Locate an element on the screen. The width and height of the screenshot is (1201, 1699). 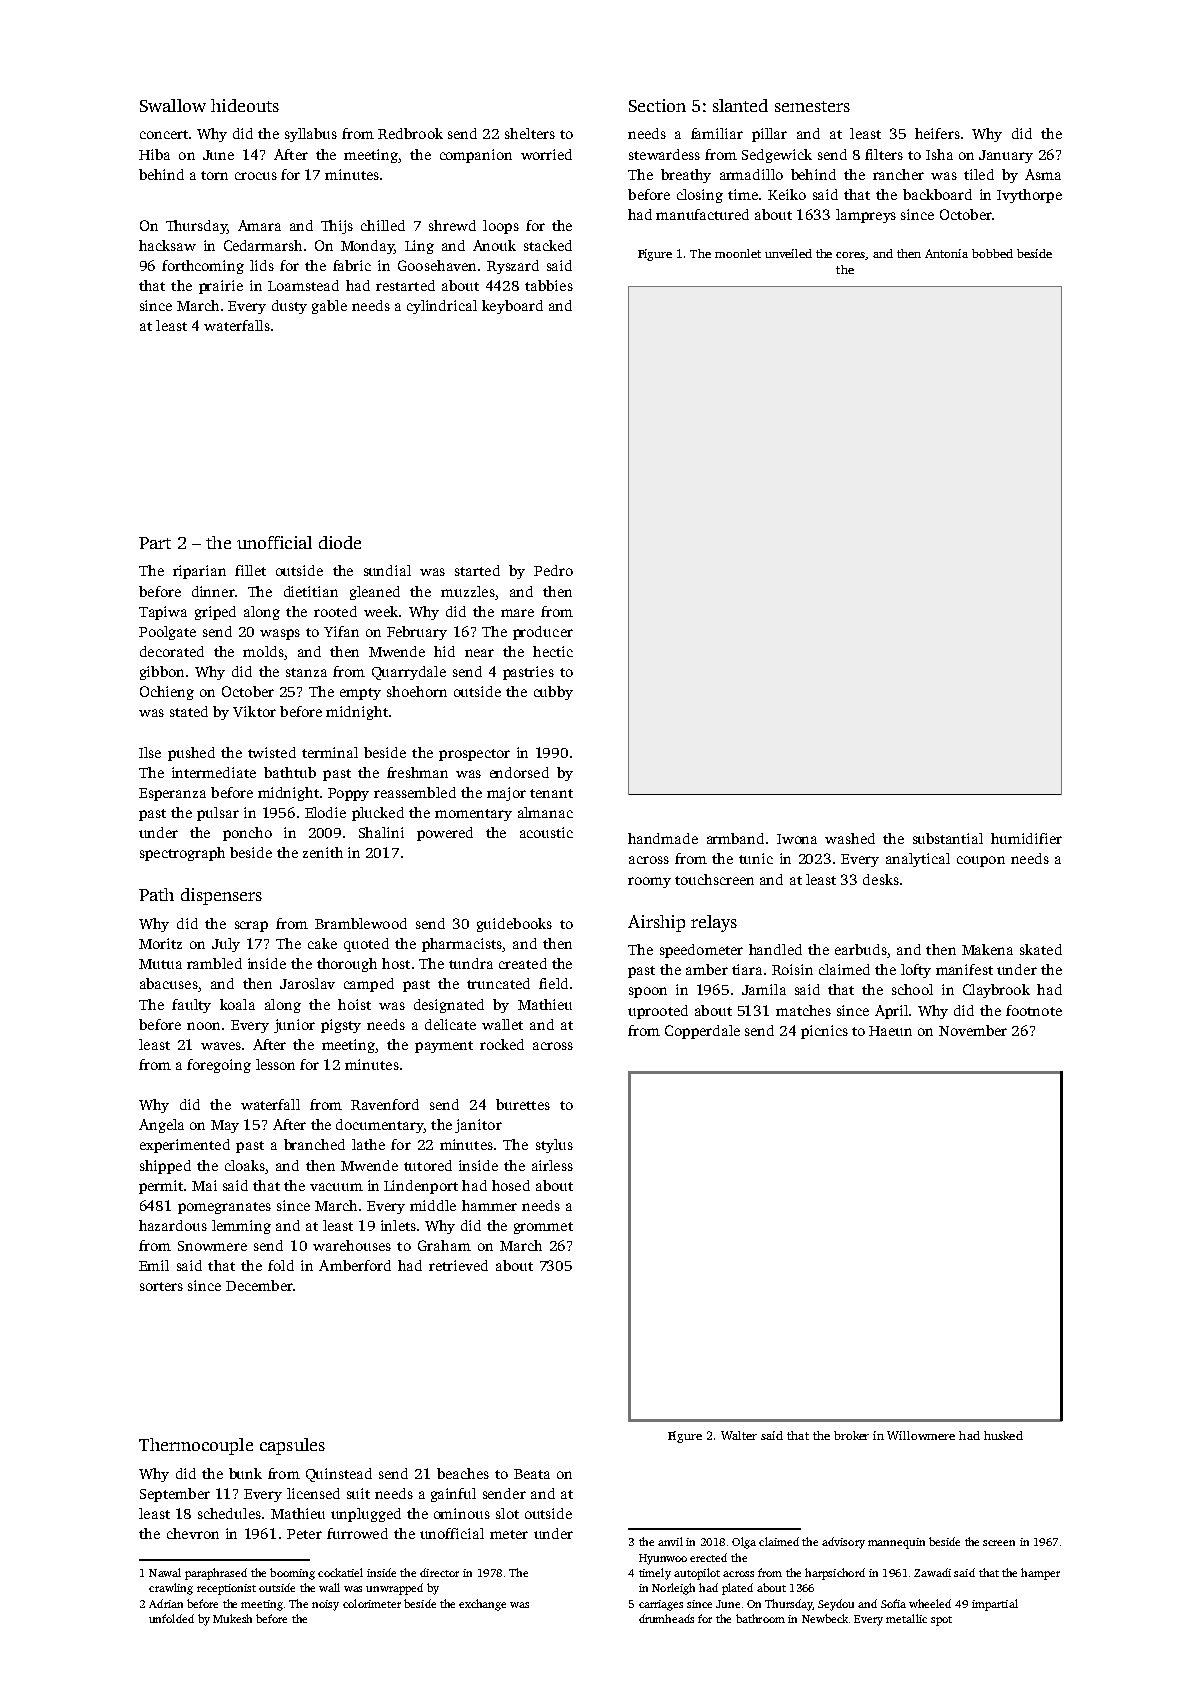
footnote is located at coordinates (1034, 1010).
